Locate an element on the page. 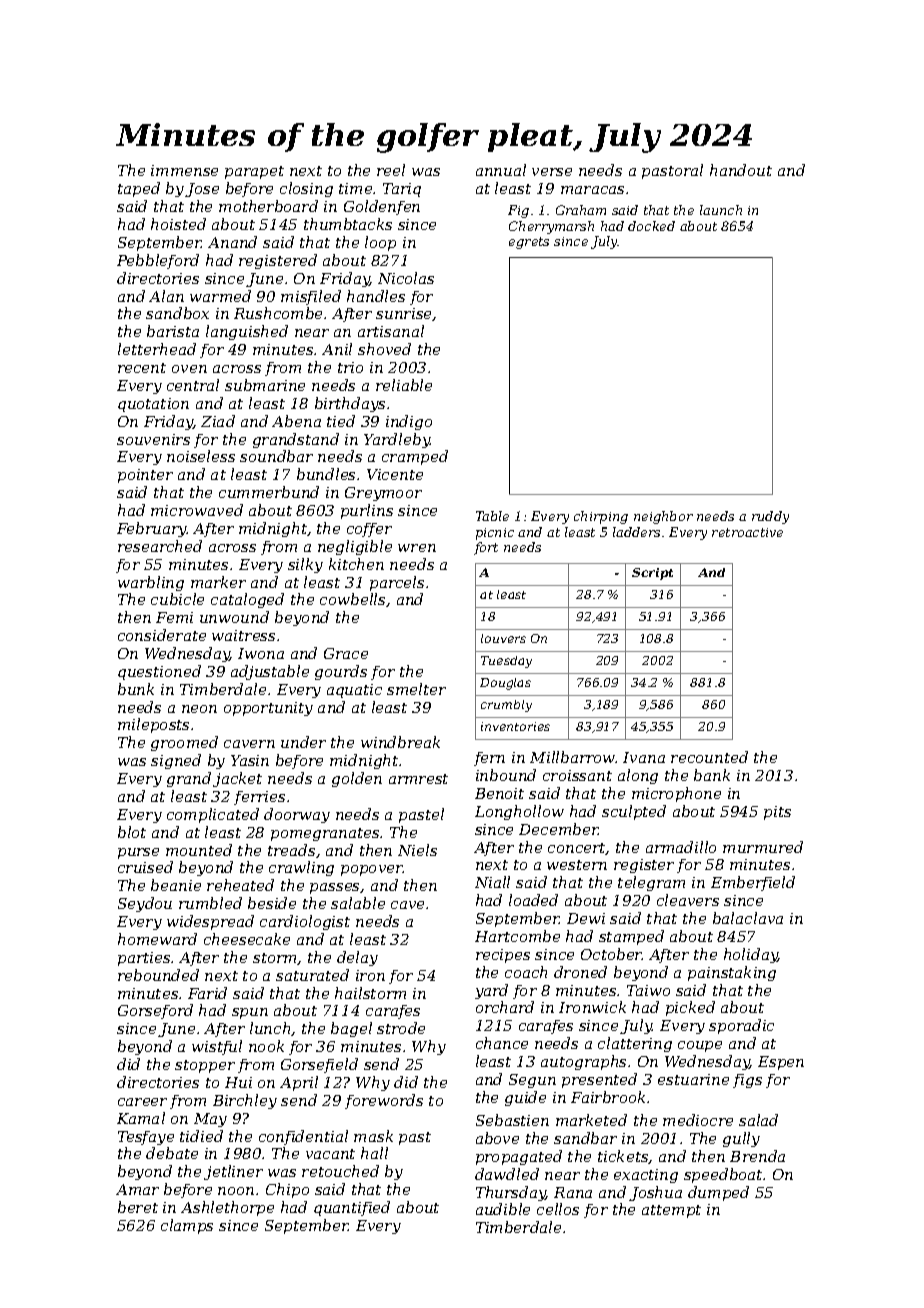 Image resolution: width=924 pixels, height=1308 pixels. retroactive is located at coordinates (747, 532).
